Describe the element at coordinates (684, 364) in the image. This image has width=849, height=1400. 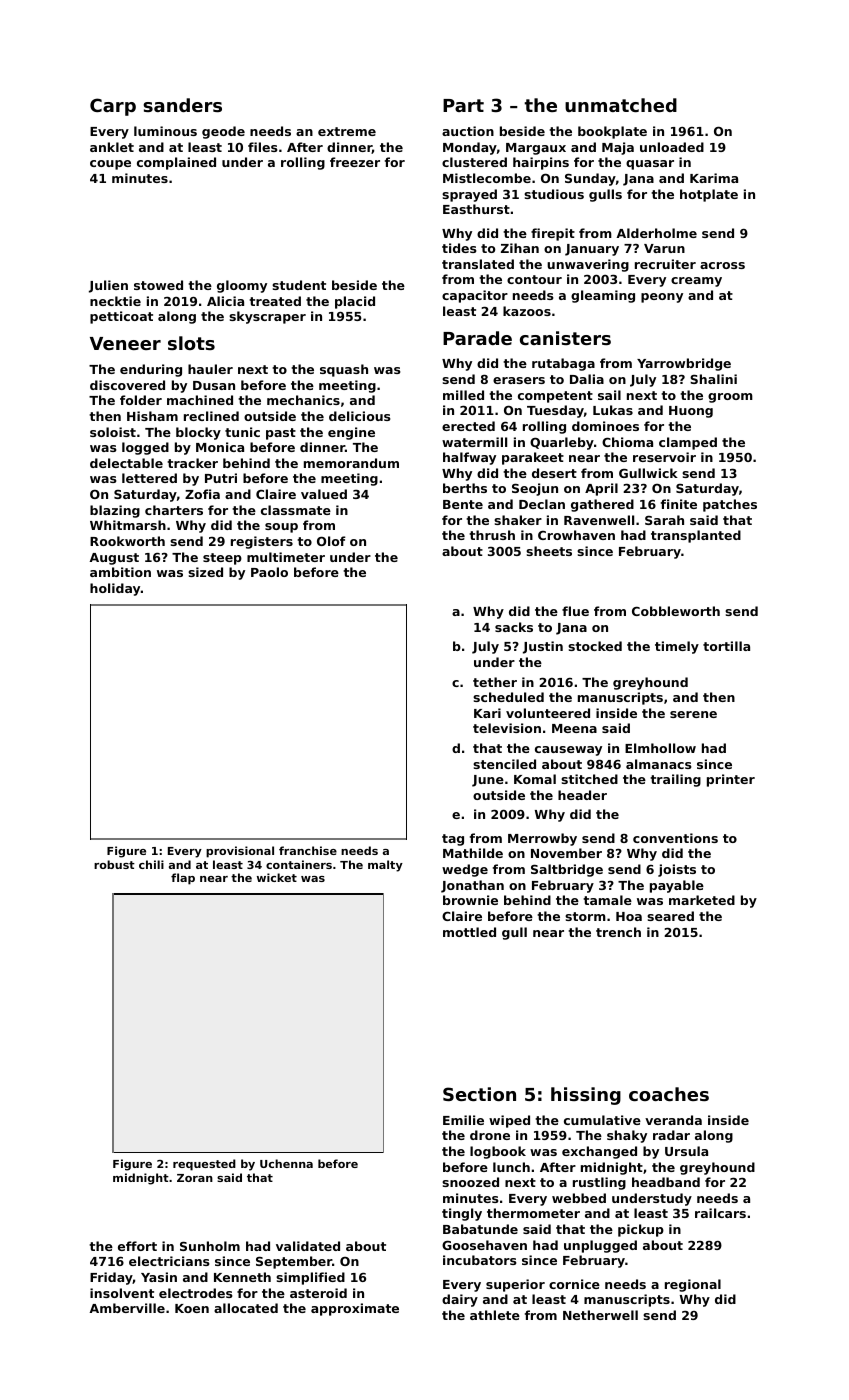
I see `Yarrowbridge` at that location.
